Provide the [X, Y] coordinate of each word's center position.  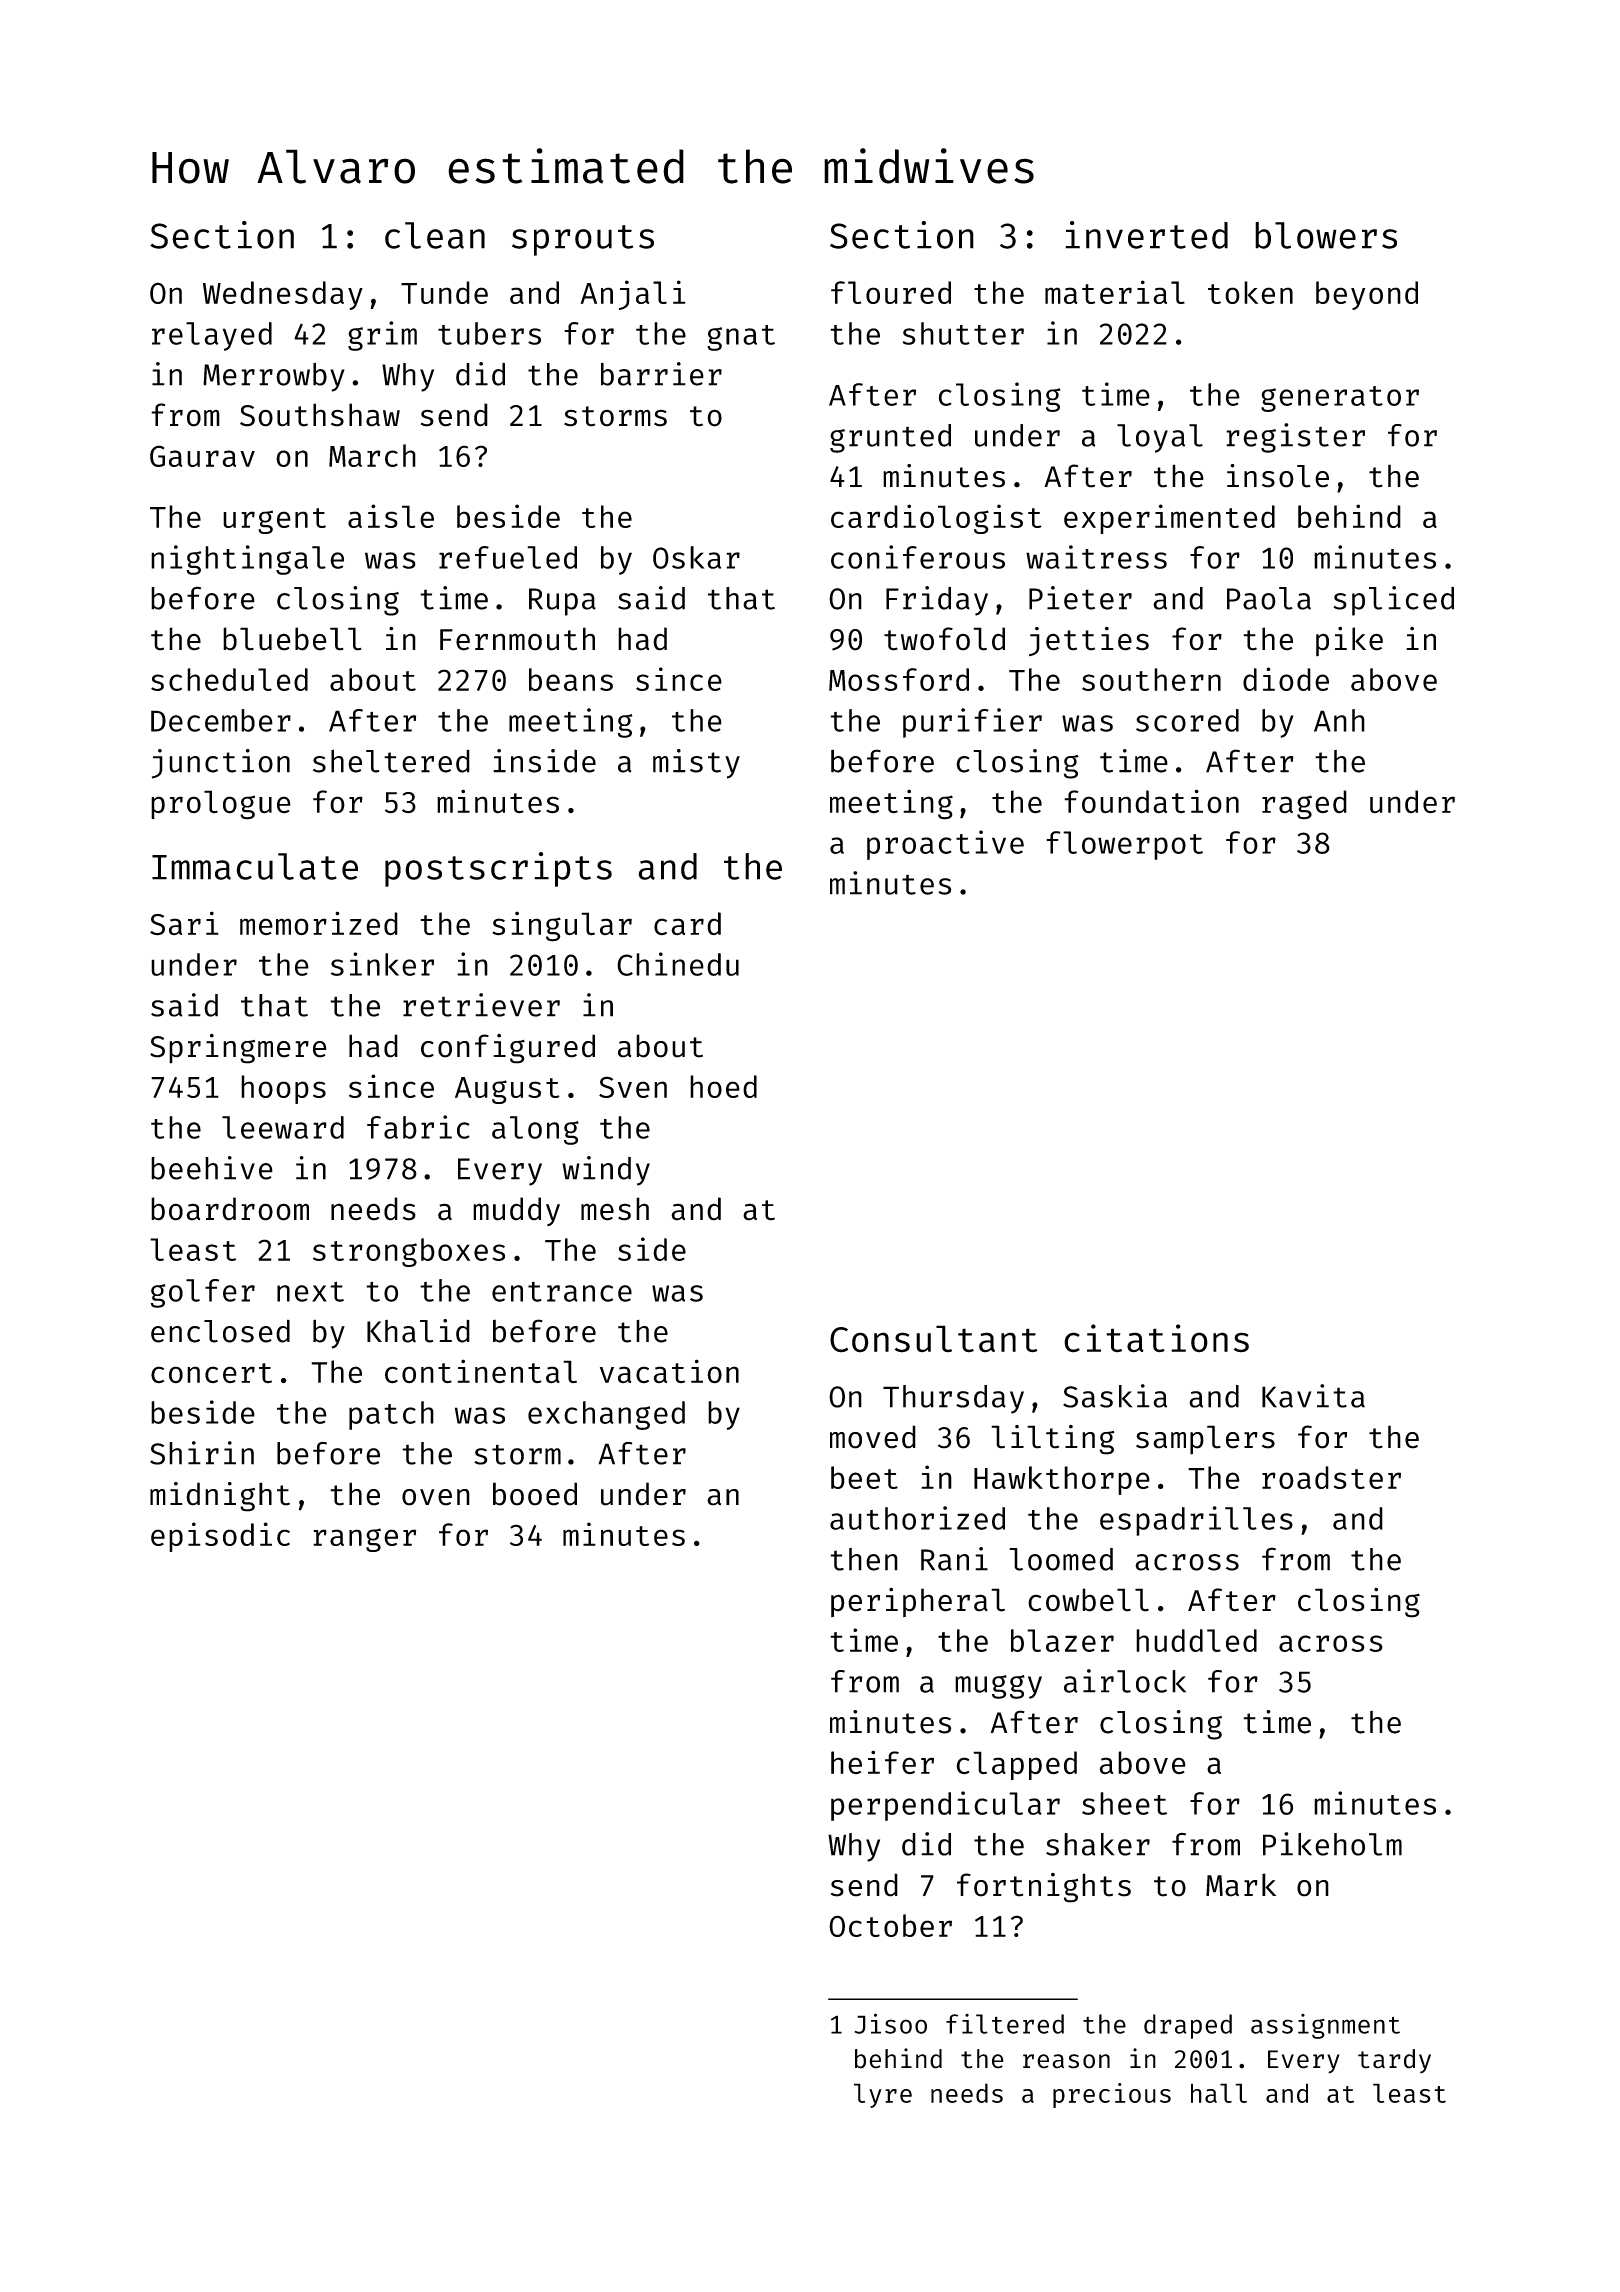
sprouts [583, 240]
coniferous [918, 557]
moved [873, 1437]
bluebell [292, 639]
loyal [1160, 438]
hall [1219, 2093]
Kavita [1313, 1396]
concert [211, 1373]
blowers [1326, 235]
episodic [220, 1537]
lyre [883, 2095]
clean [435, 235]
